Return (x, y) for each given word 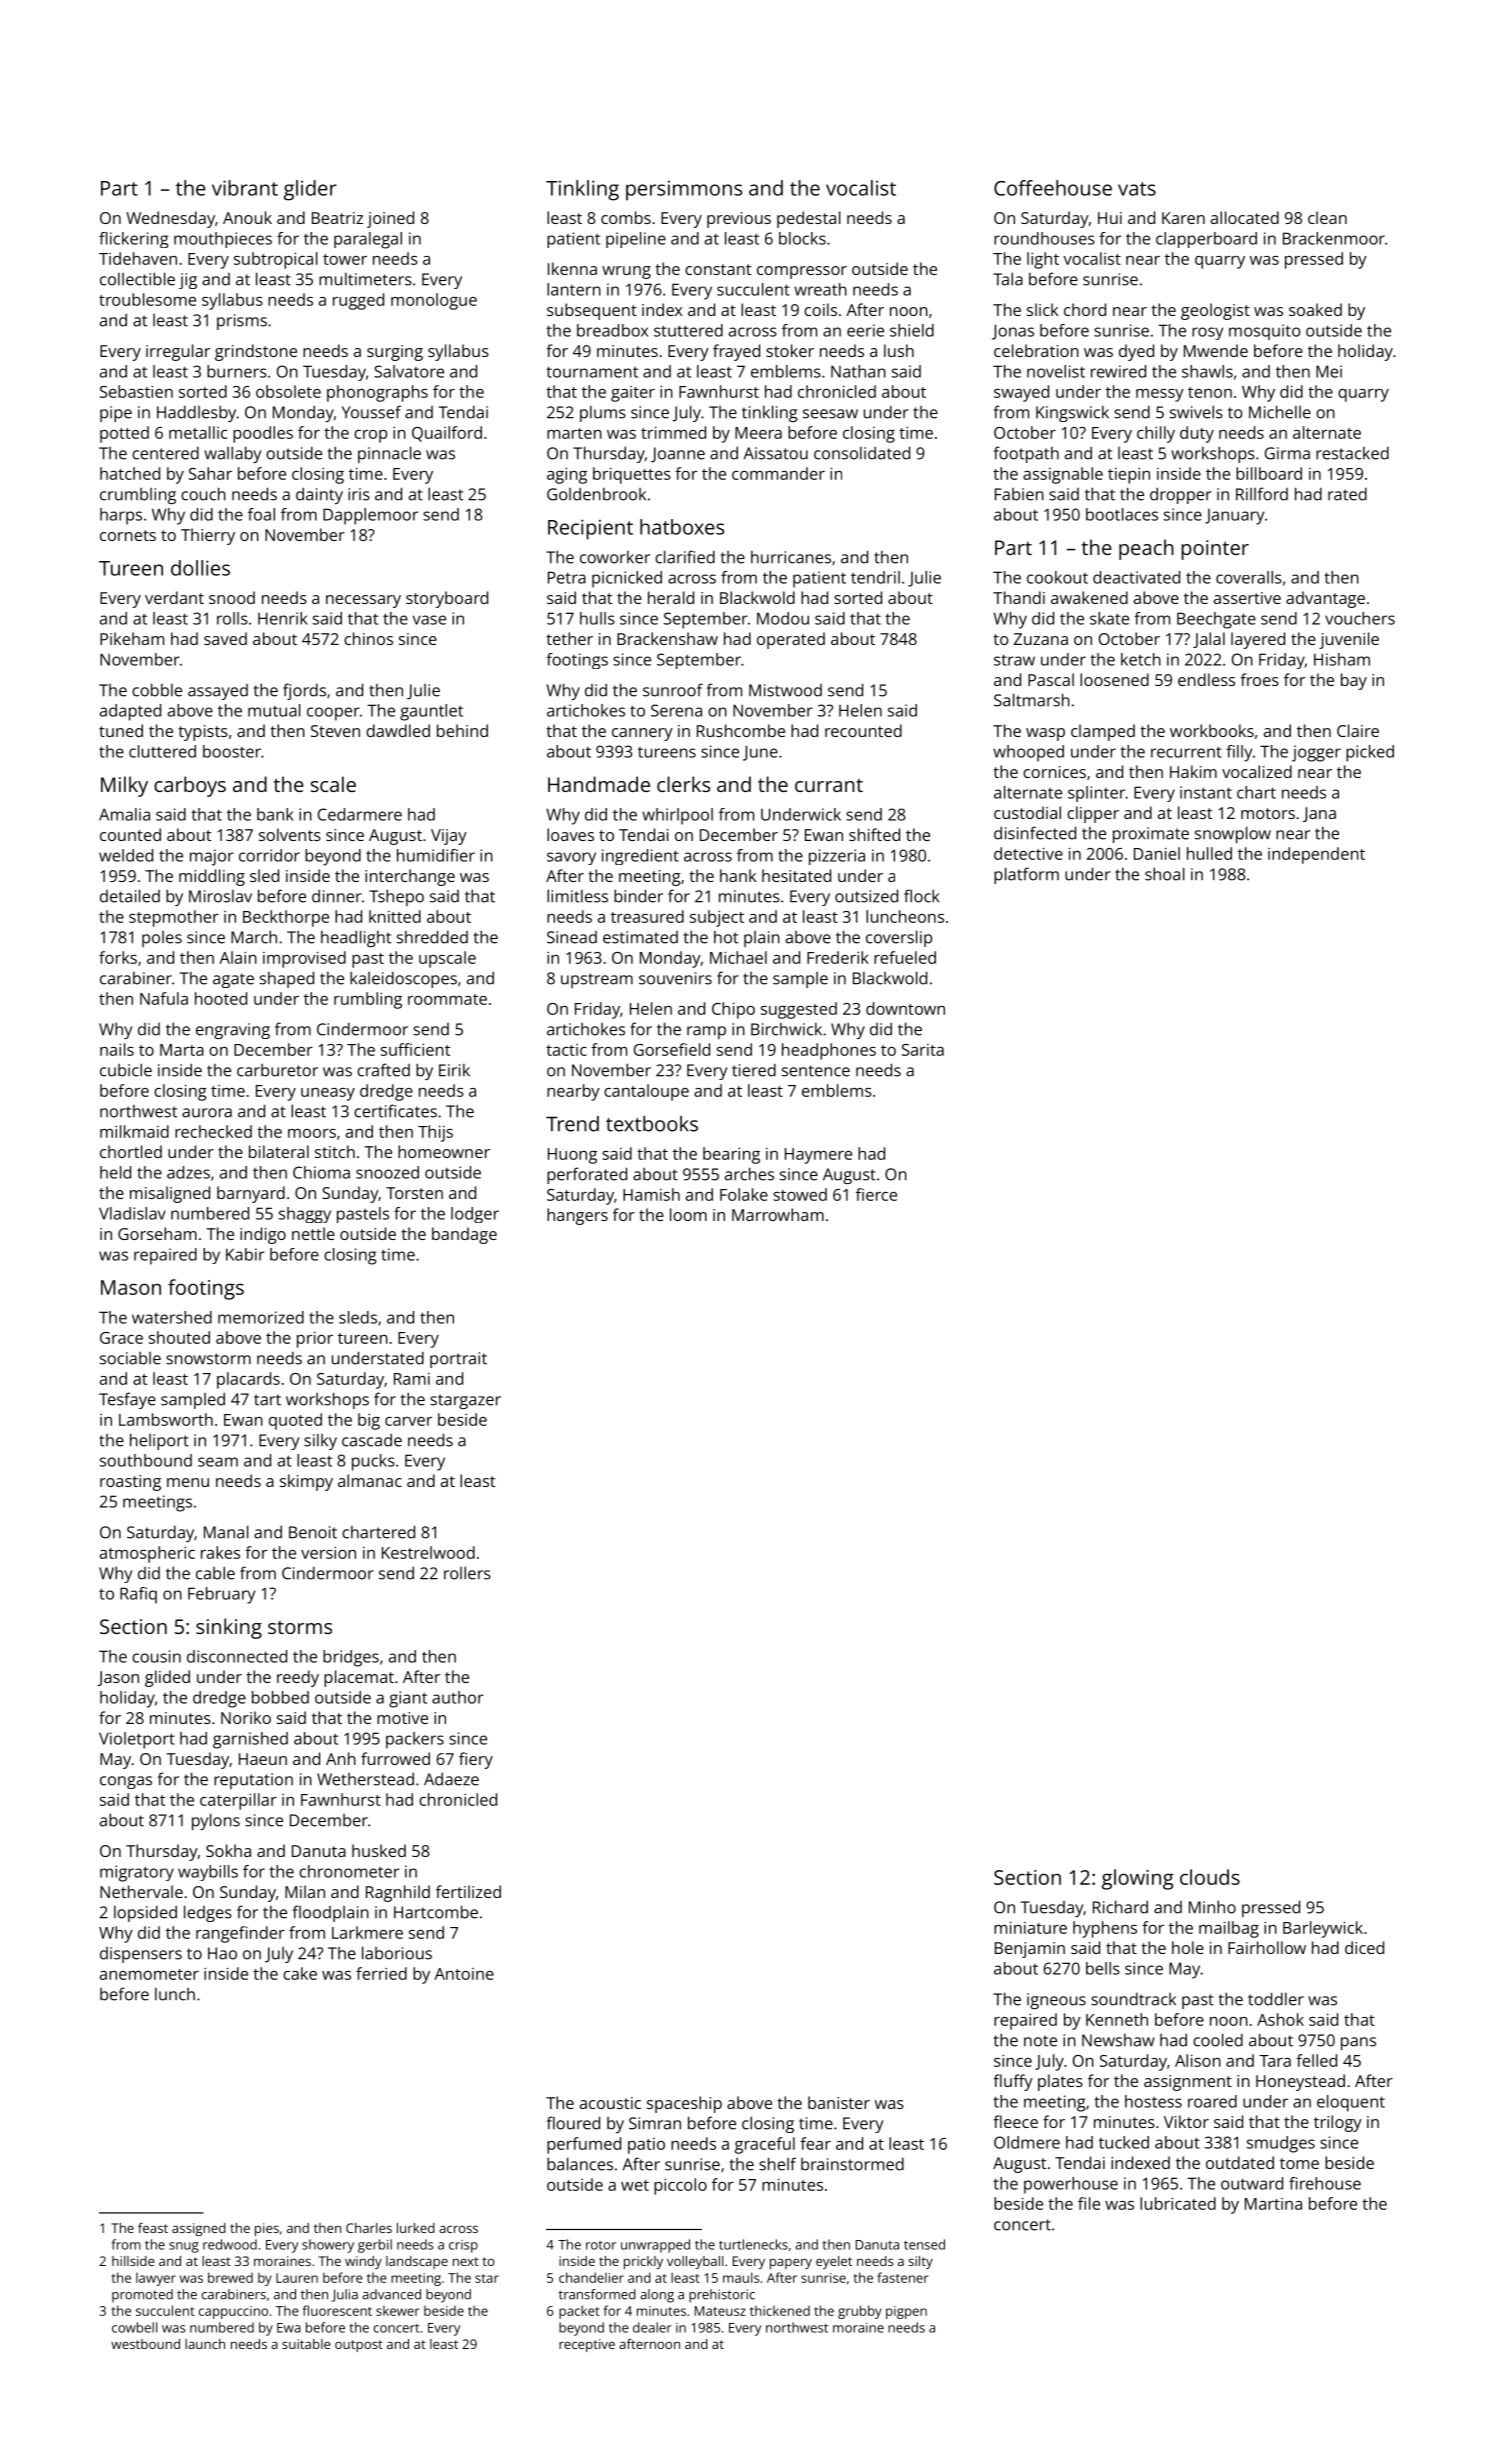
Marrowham (778, 1214)
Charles (369, 2228)
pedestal (809, 219)
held (115, 1172)
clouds (1210, 1877)
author (458, 1697)
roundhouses (1044, 238)
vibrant (245, 188)
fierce (876, 1194)
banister (839, 2102)
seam (218, 1462)
